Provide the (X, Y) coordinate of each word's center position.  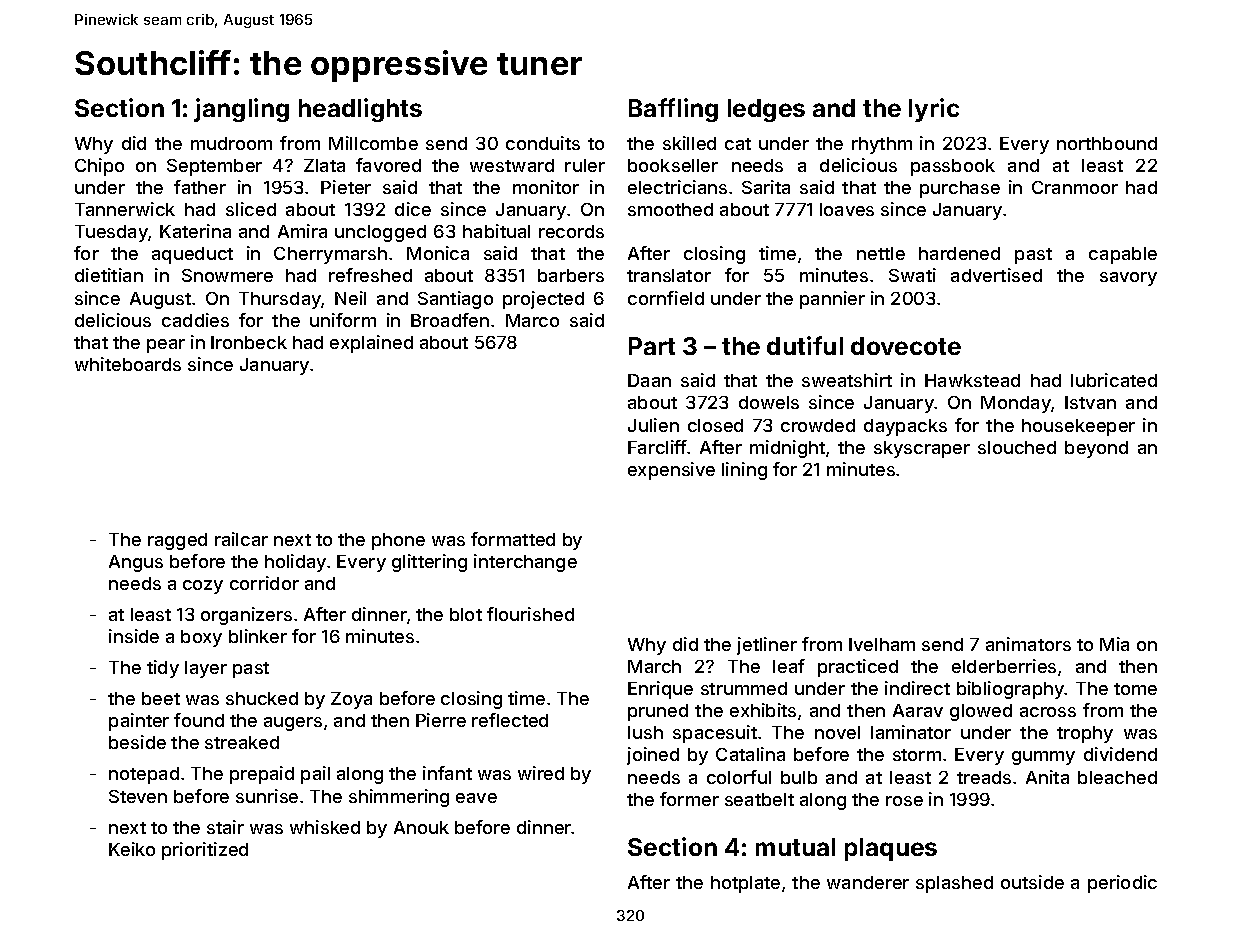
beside (137, 742)
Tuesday (112, 233)
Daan (649, 380)
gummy (1043, 758)
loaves (847, 209)
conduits (543, 143)
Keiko (132, 849)
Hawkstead (972, 380)
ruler (585, 165)
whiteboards (128, 364)
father (200, 187)
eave (476, 798)
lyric (934, 110)
